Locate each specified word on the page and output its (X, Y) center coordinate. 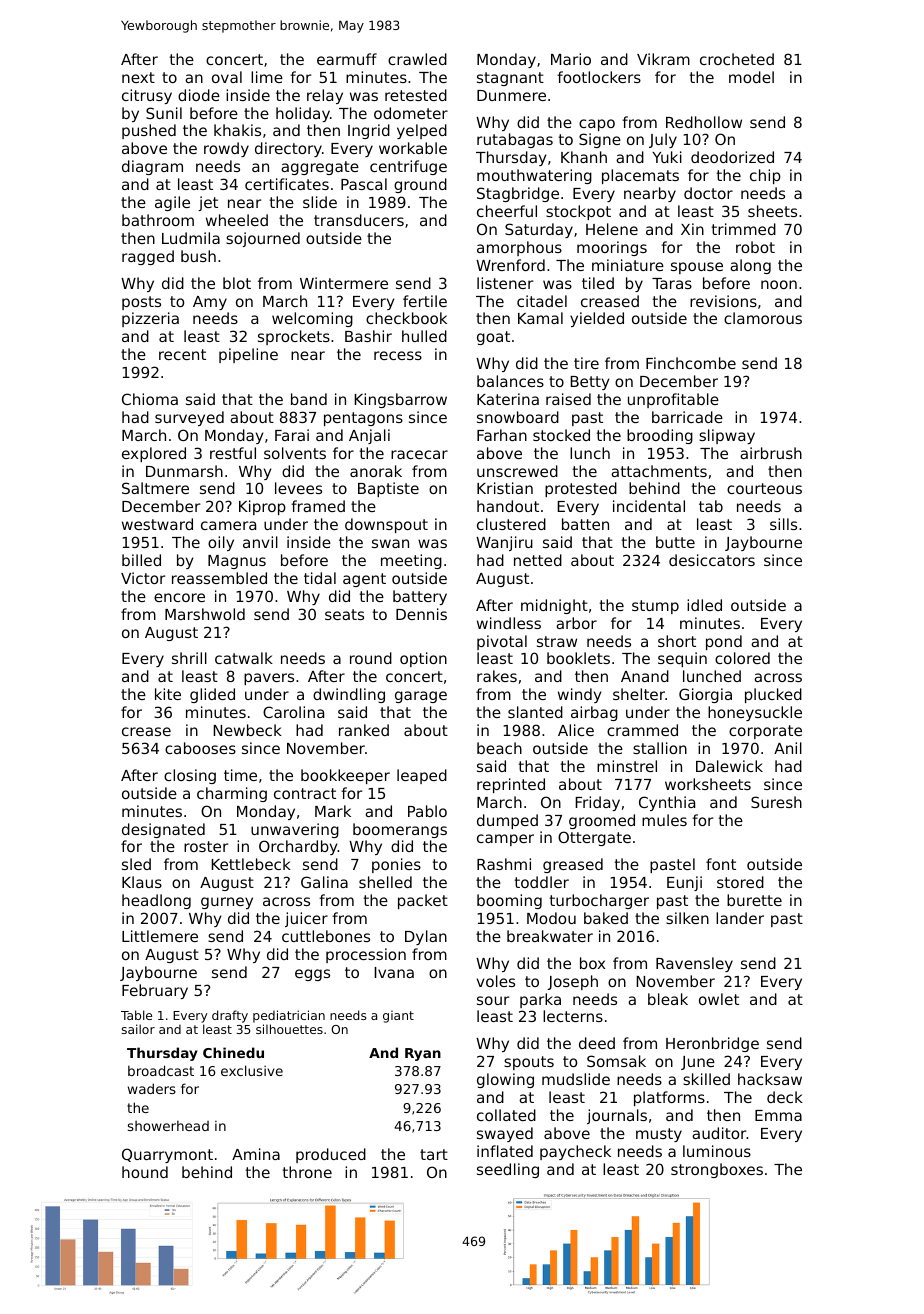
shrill (189, 658)
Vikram (663, 59)
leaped (422, 776)
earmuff (347, 59)
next (138, 77)
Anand (645, 676)
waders (152, 1088)
